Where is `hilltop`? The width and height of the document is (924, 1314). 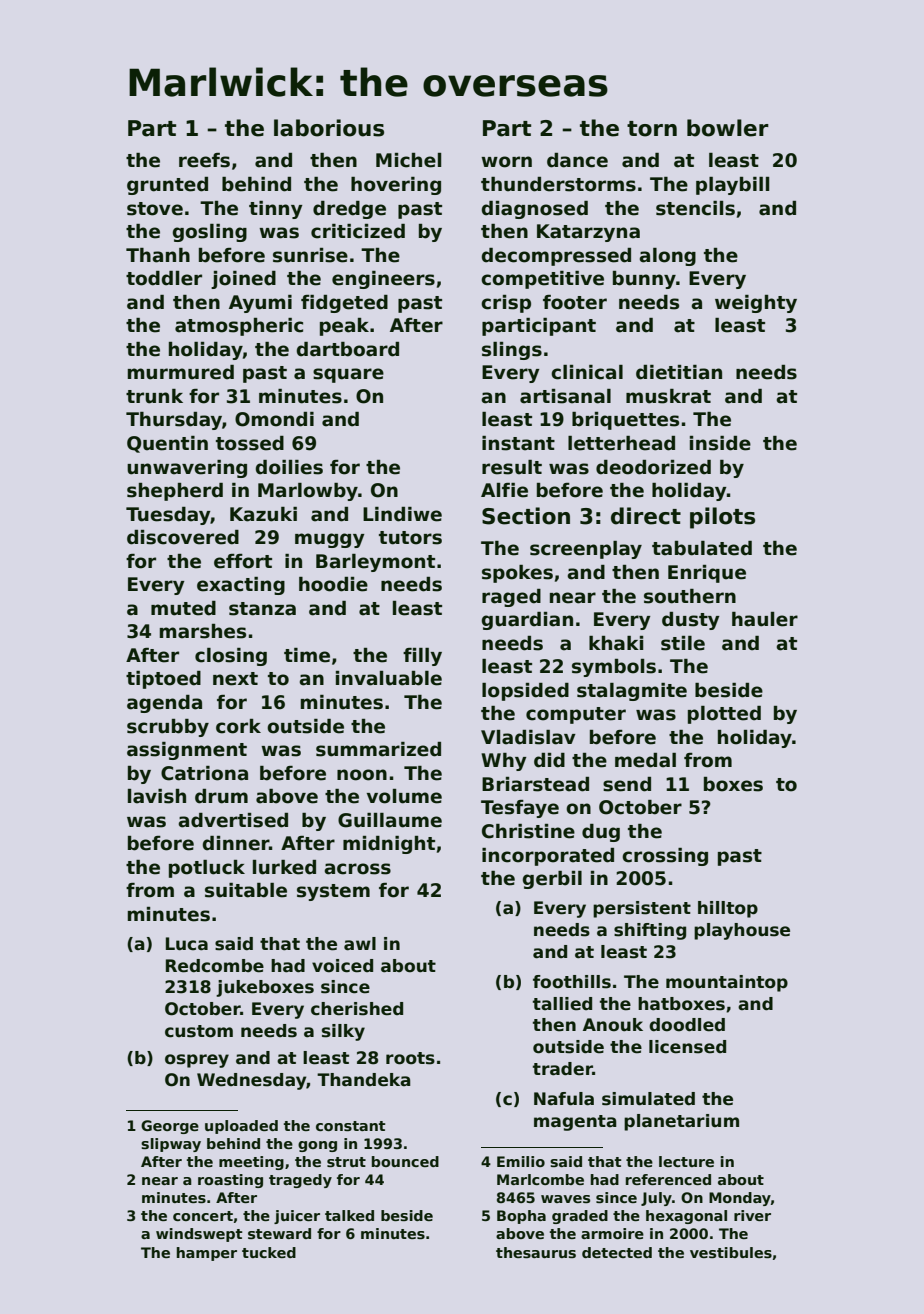 hilltop is located at coordinates (728, 909).
